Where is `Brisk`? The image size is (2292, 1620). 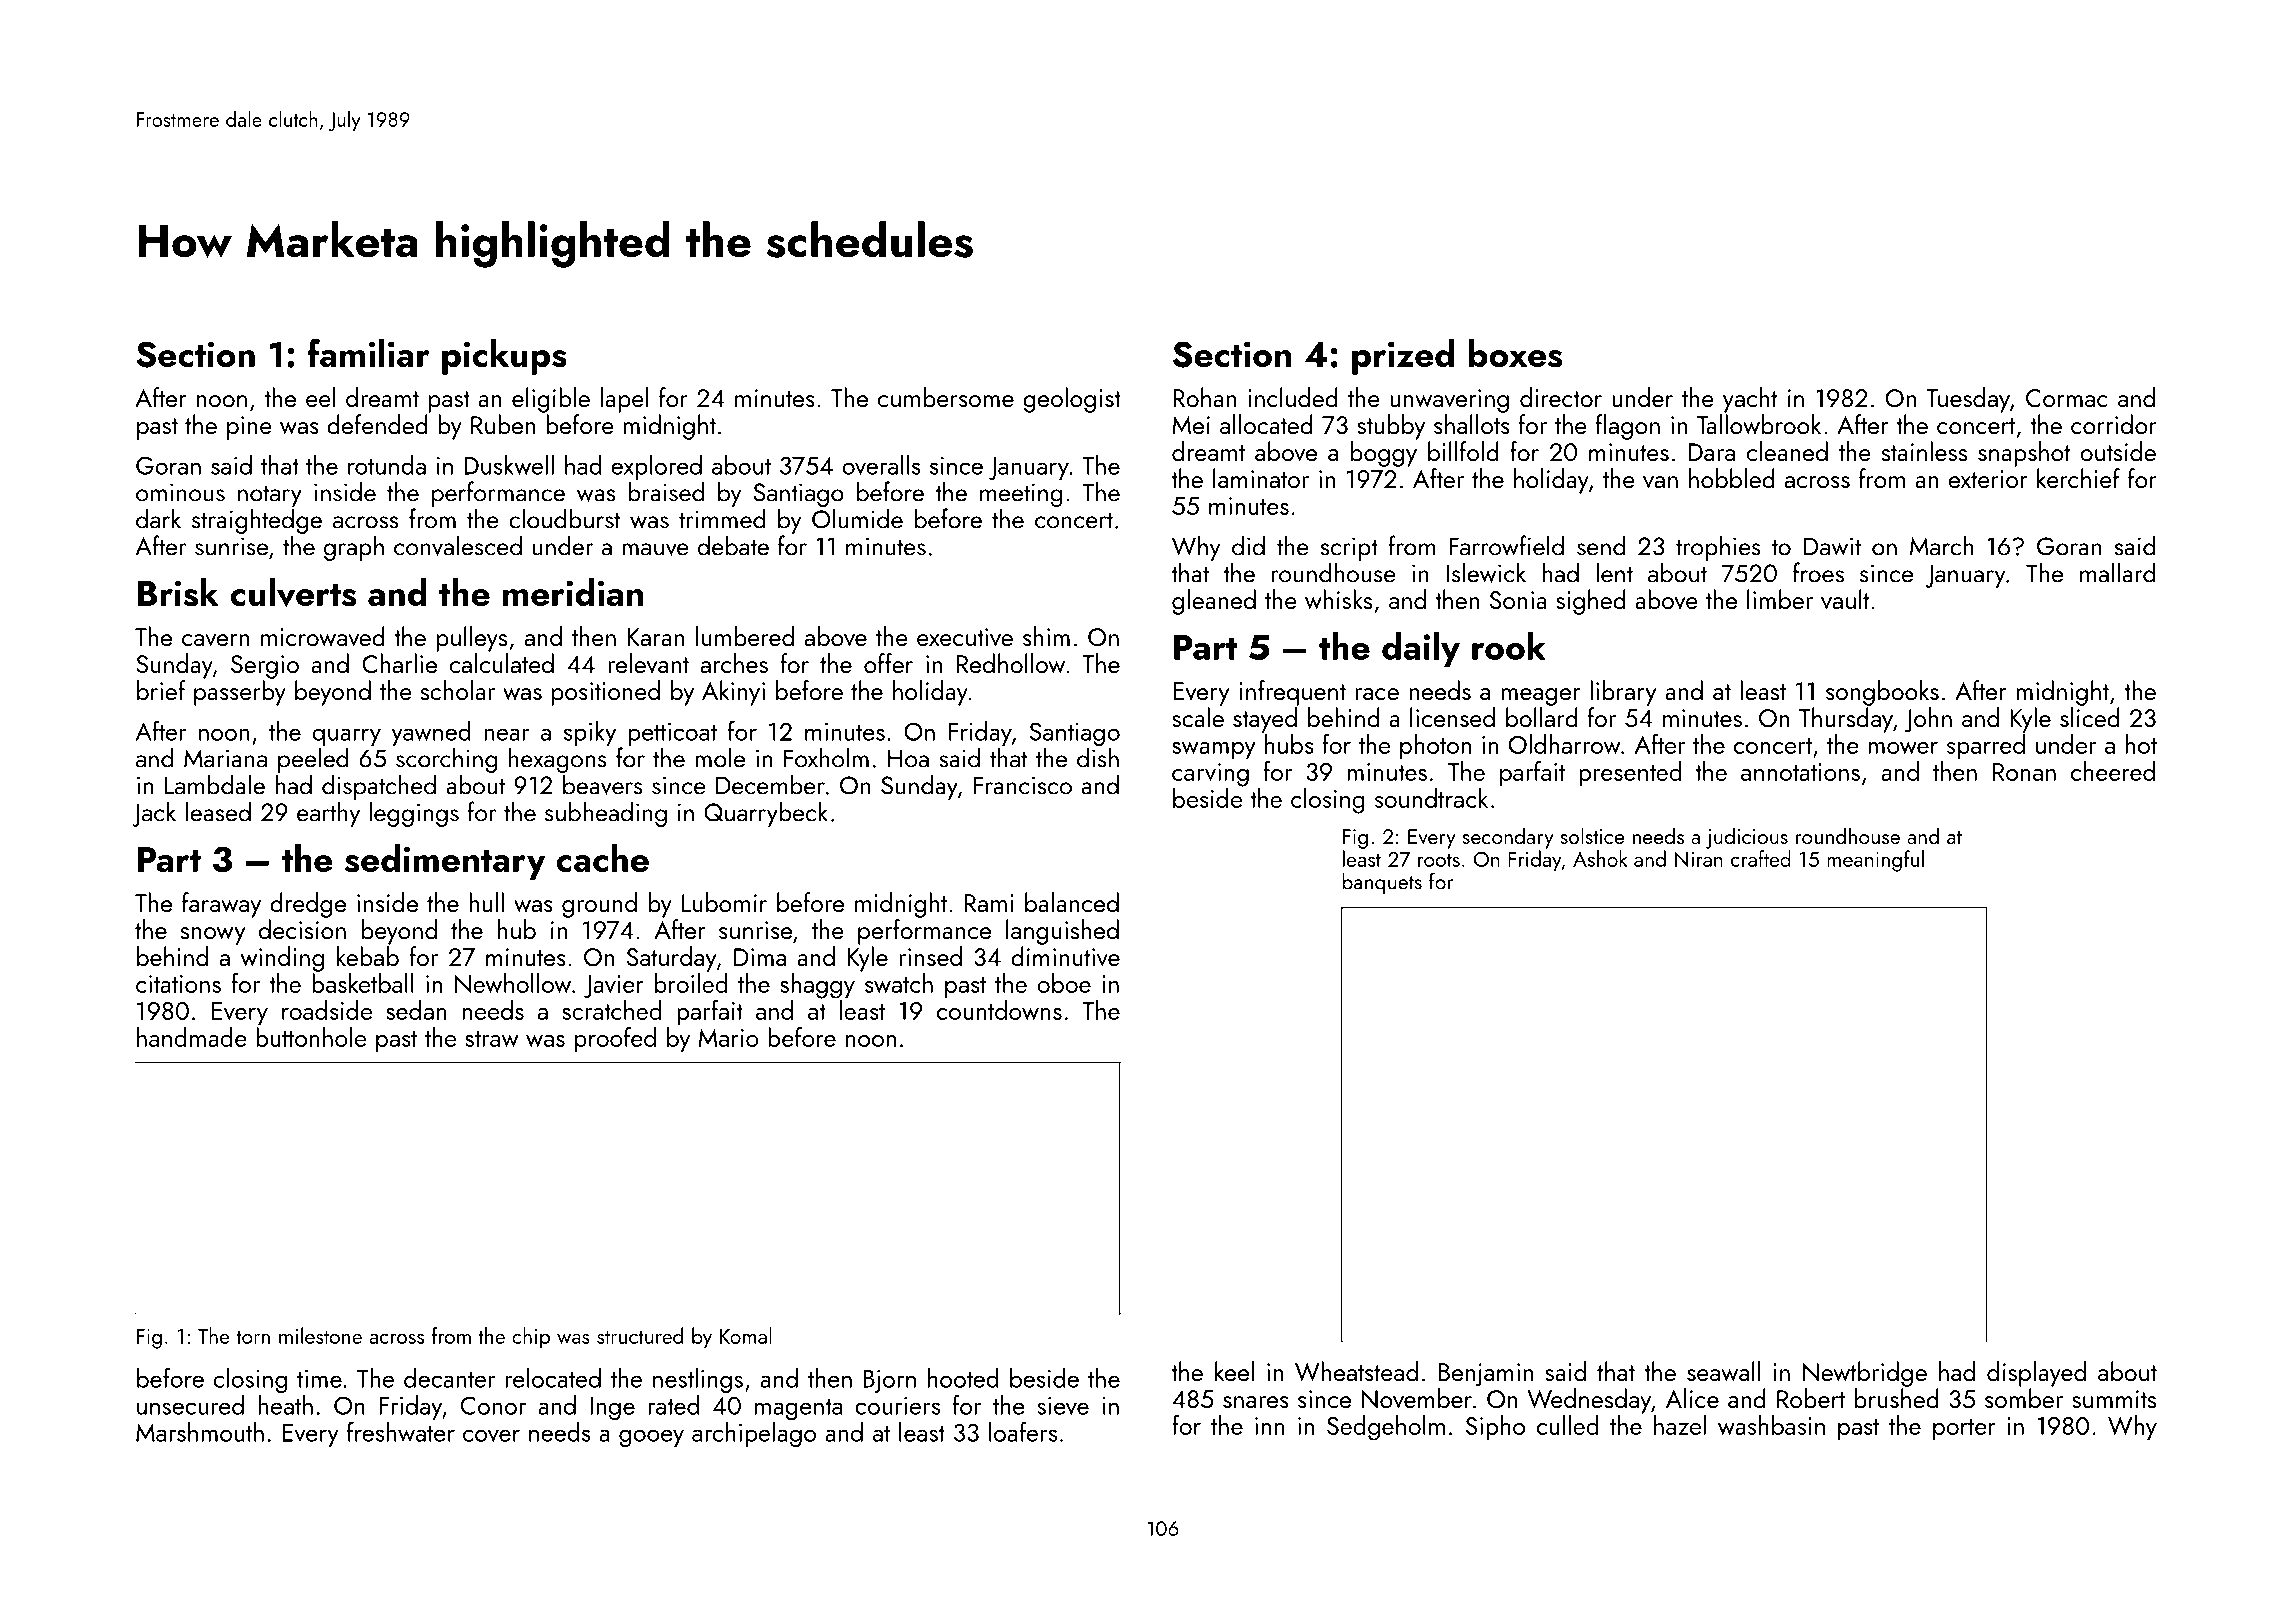
Brisk is located at coordinates (178, 592).
